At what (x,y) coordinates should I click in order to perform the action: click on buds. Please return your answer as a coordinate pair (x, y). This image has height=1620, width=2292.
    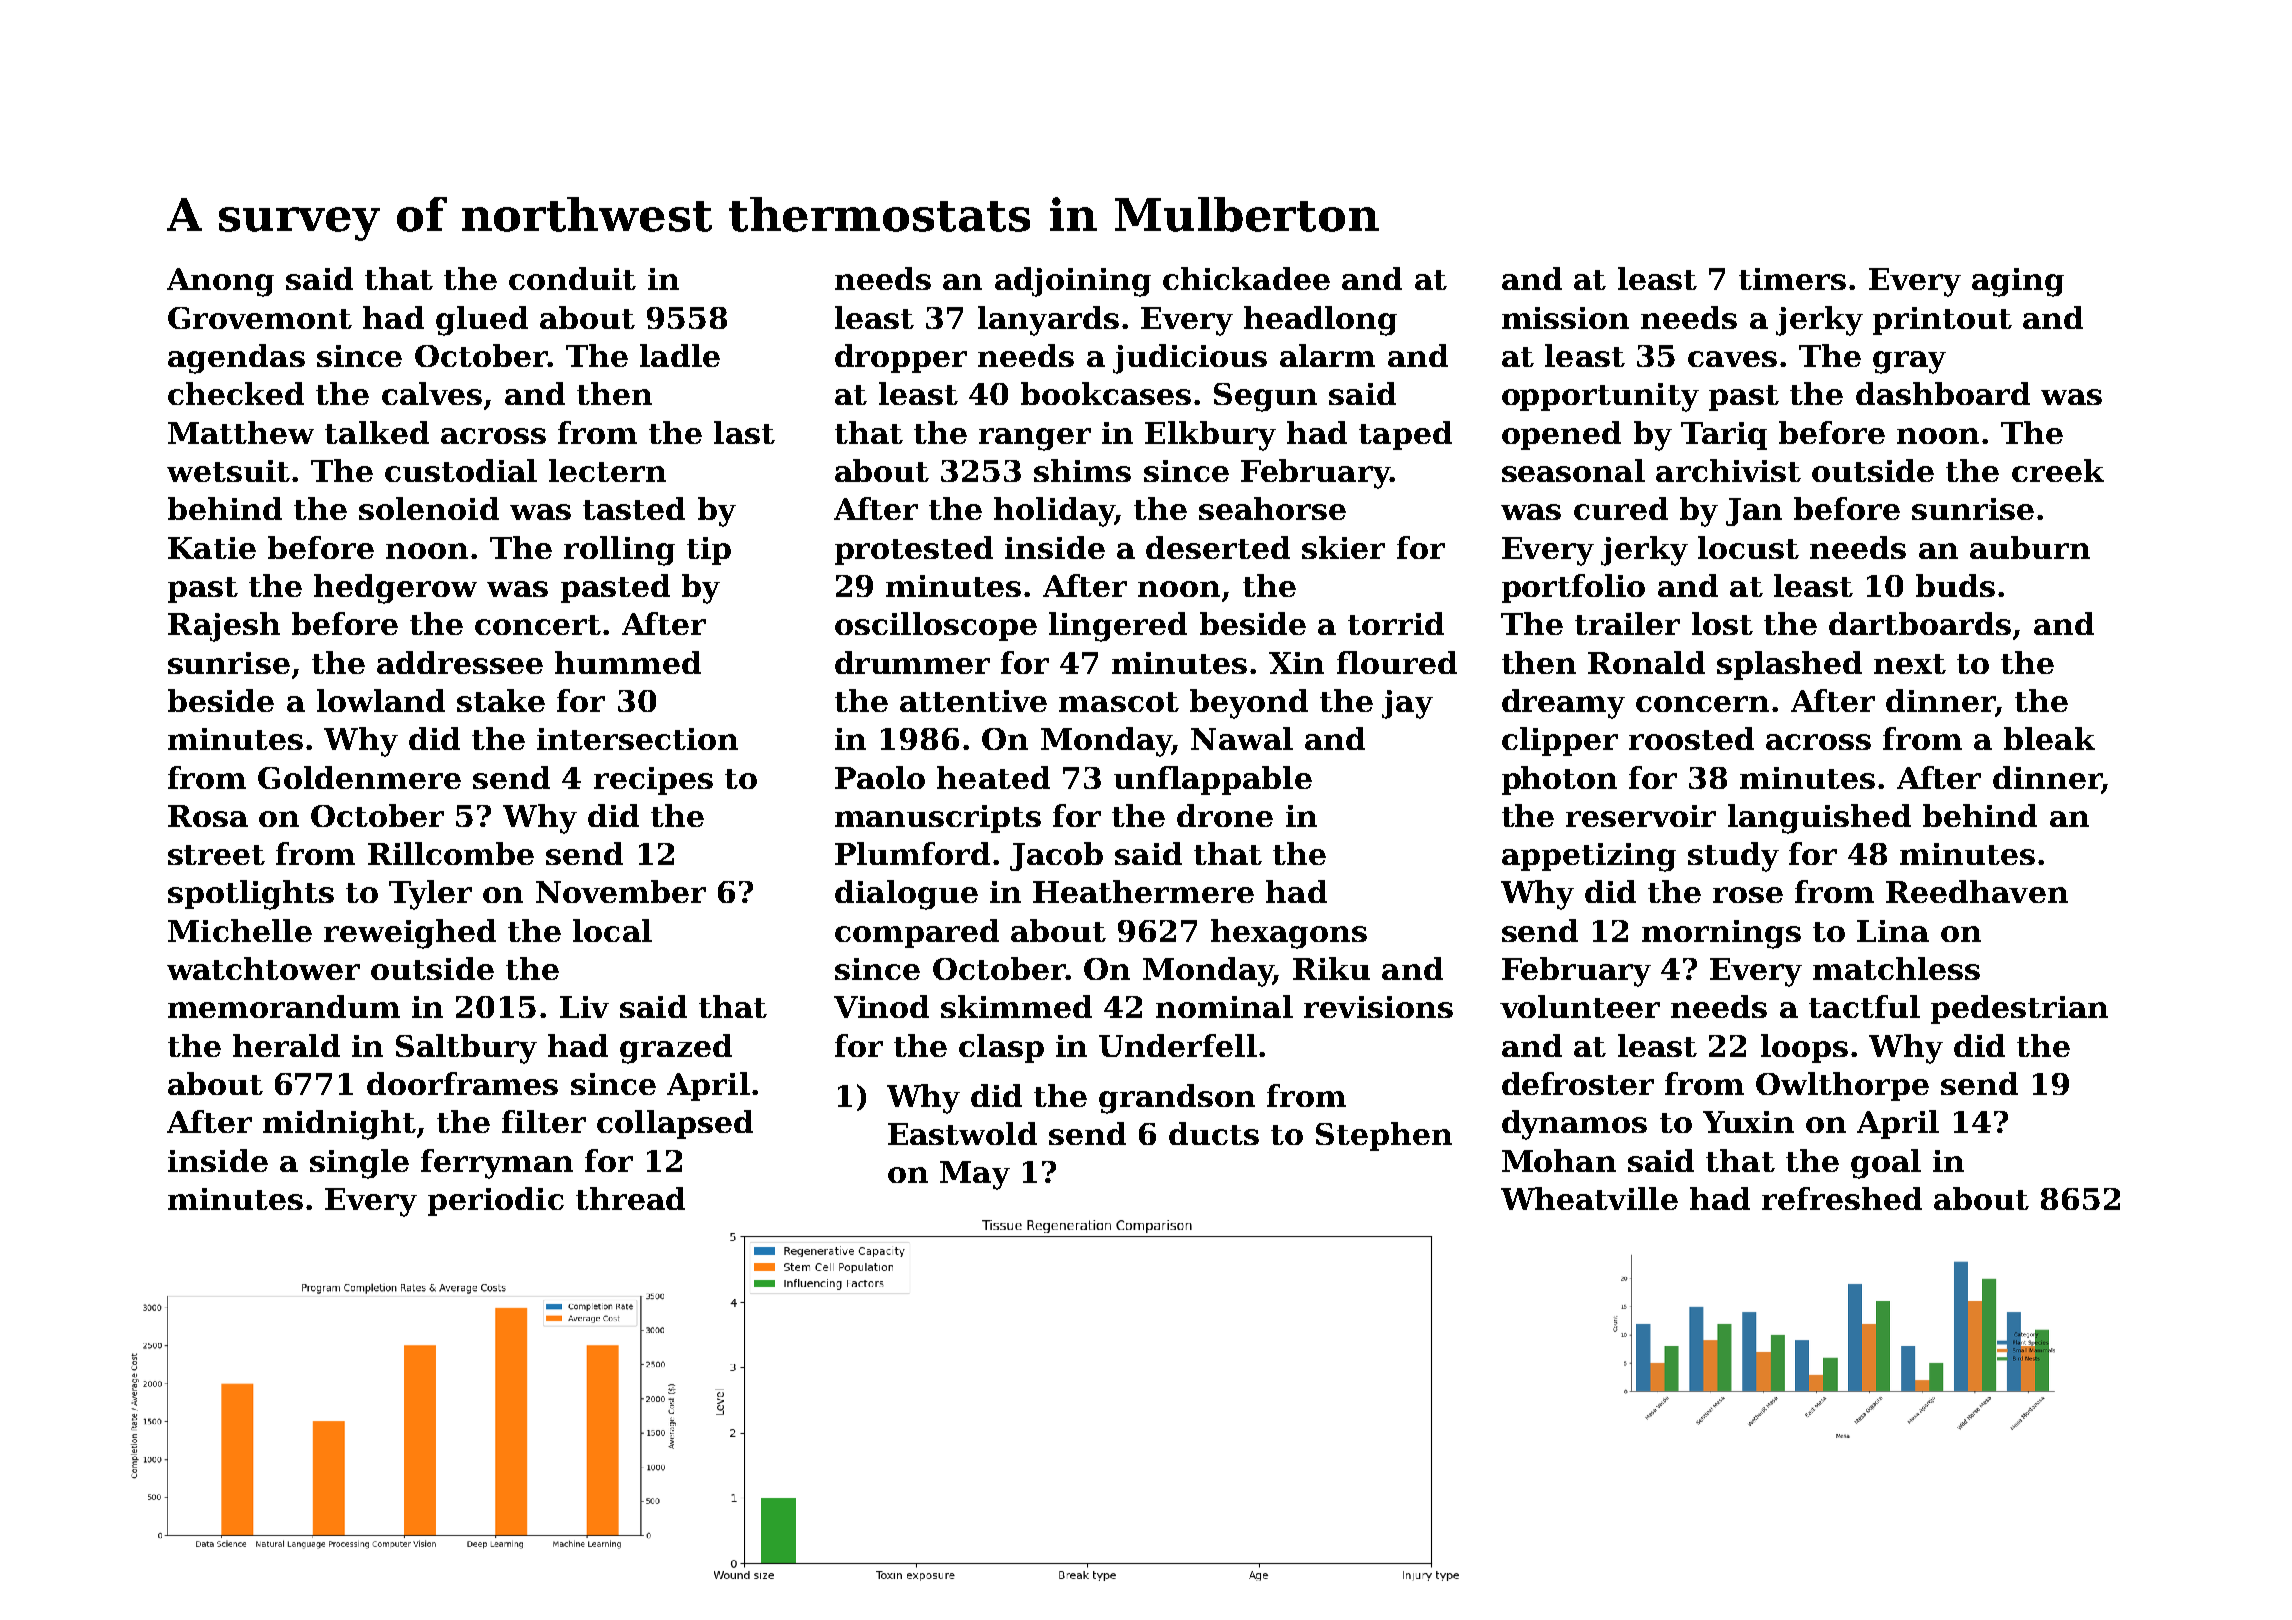
    Looking at the image, I should click on (1955, 585).
